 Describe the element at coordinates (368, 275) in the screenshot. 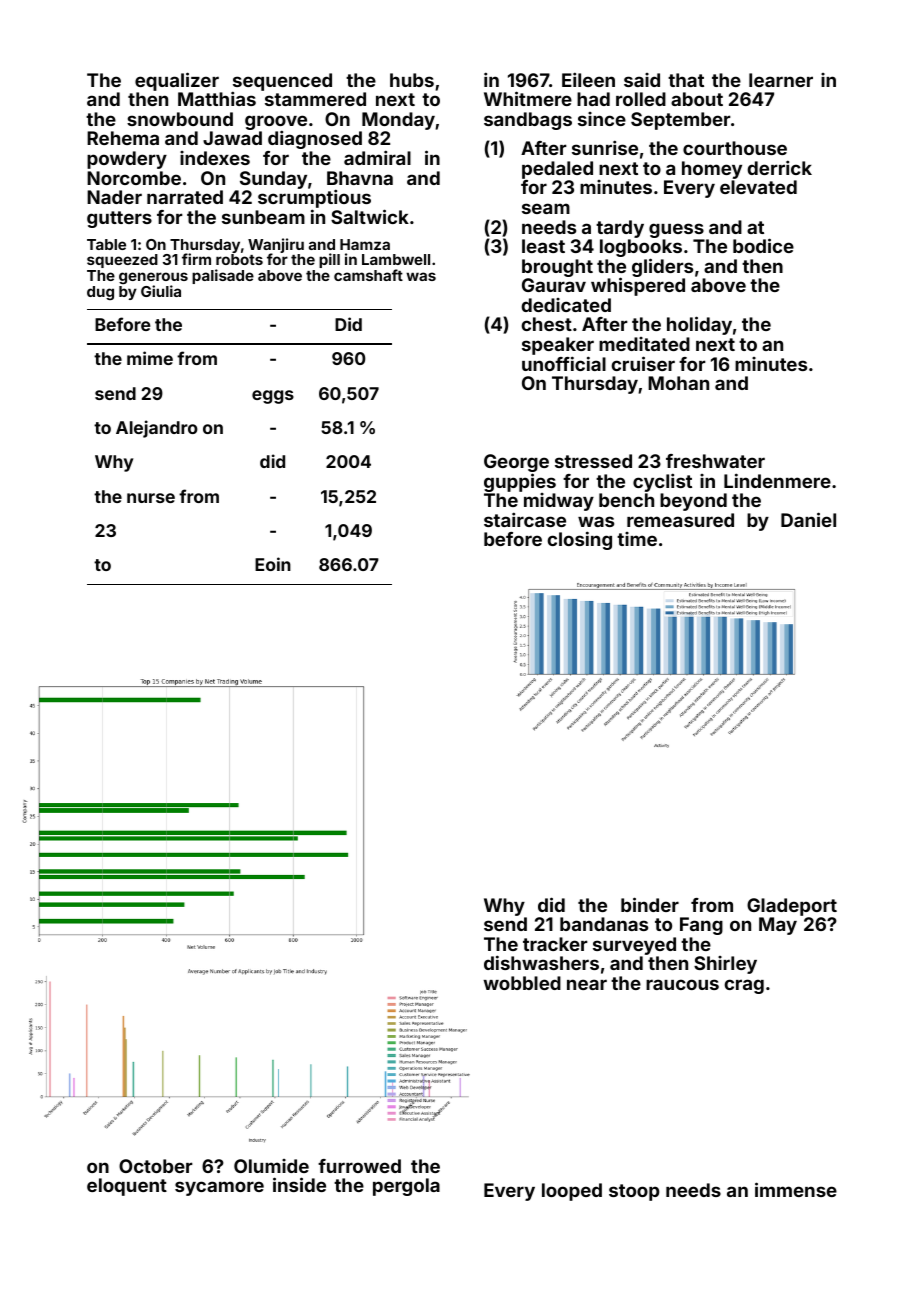

I see `camshaft` at that location.
